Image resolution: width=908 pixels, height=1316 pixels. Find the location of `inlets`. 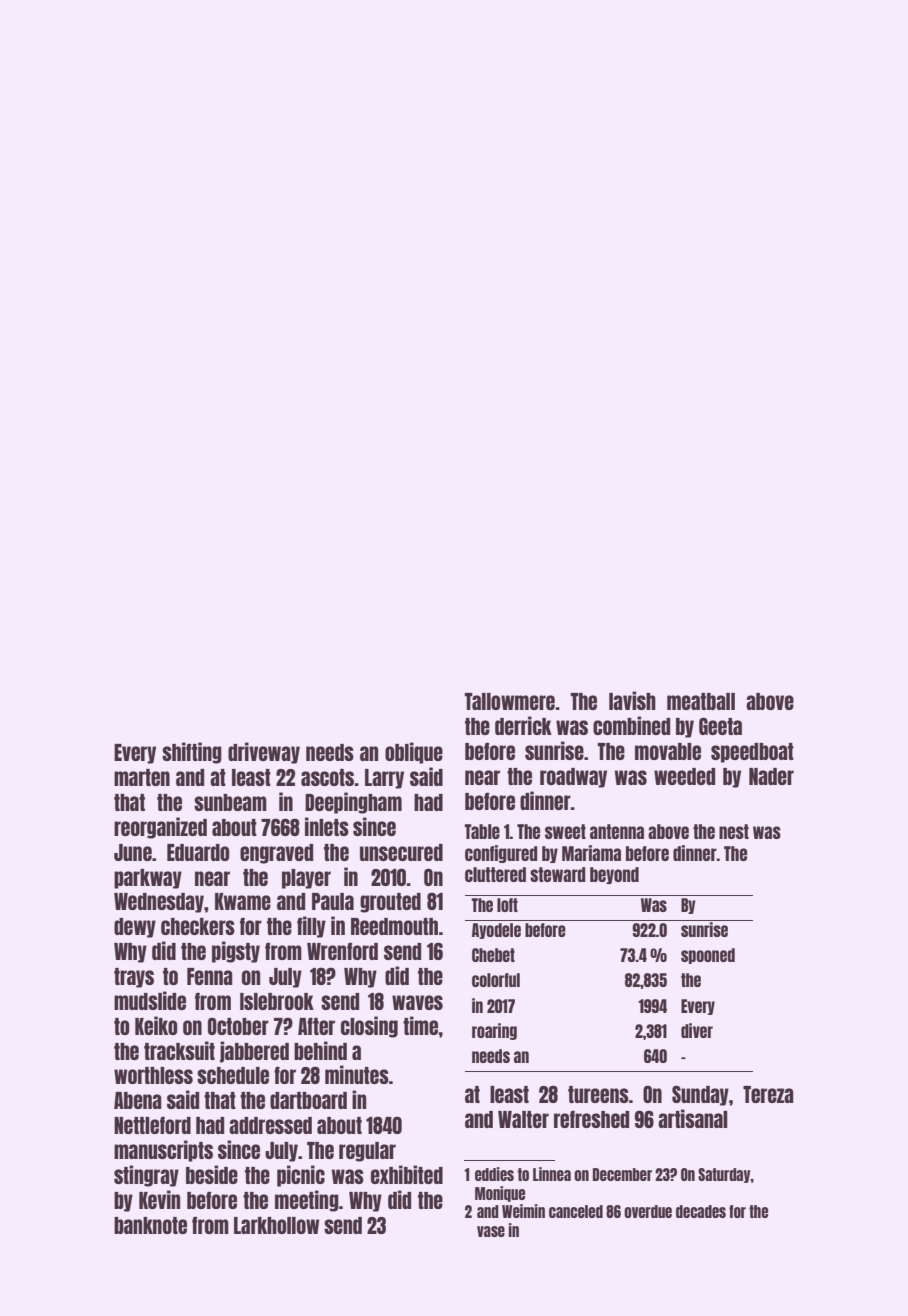

inlets is located at coordinates (327, 826).
